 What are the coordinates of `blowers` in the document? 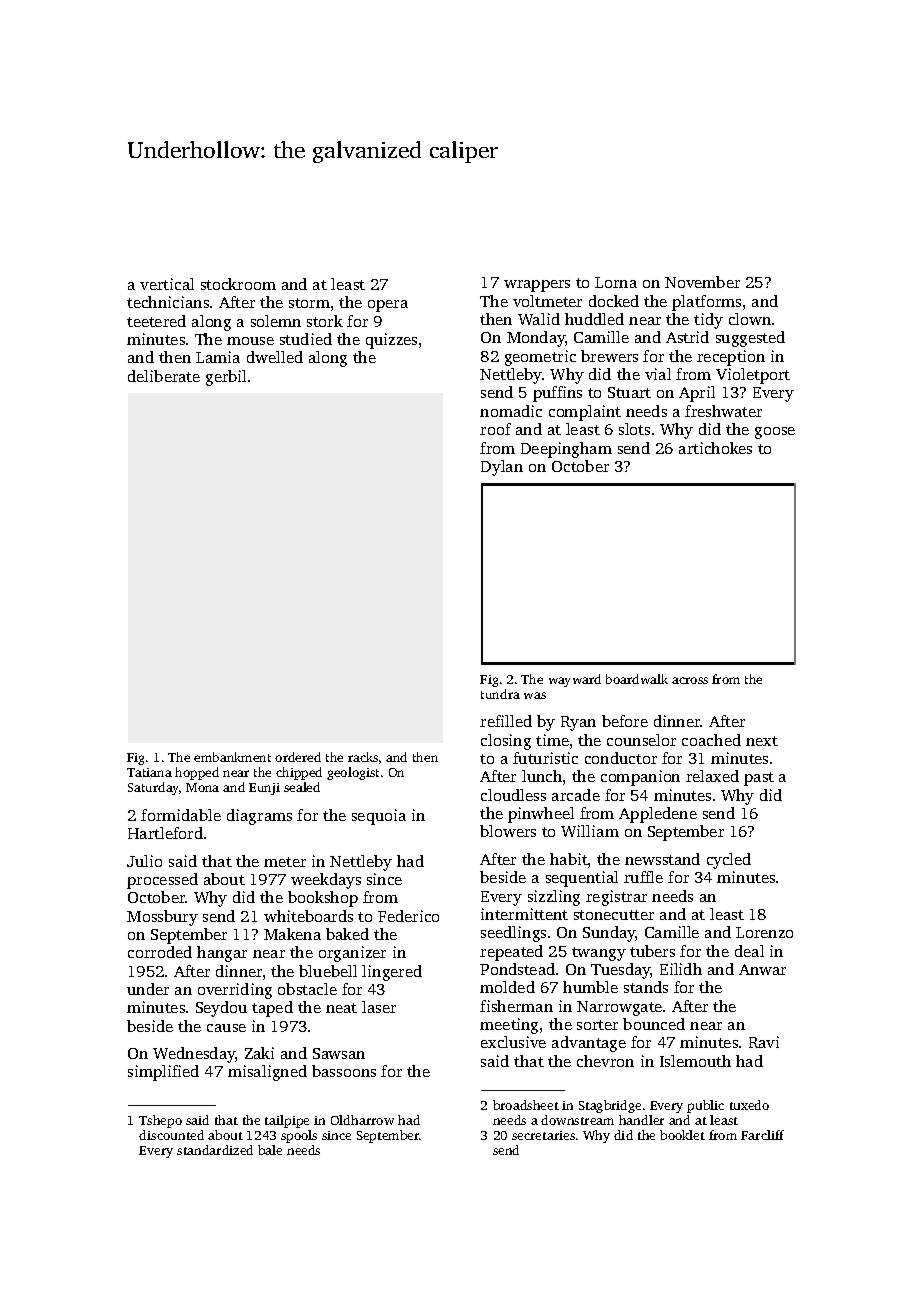 It's located at (508, 831).
